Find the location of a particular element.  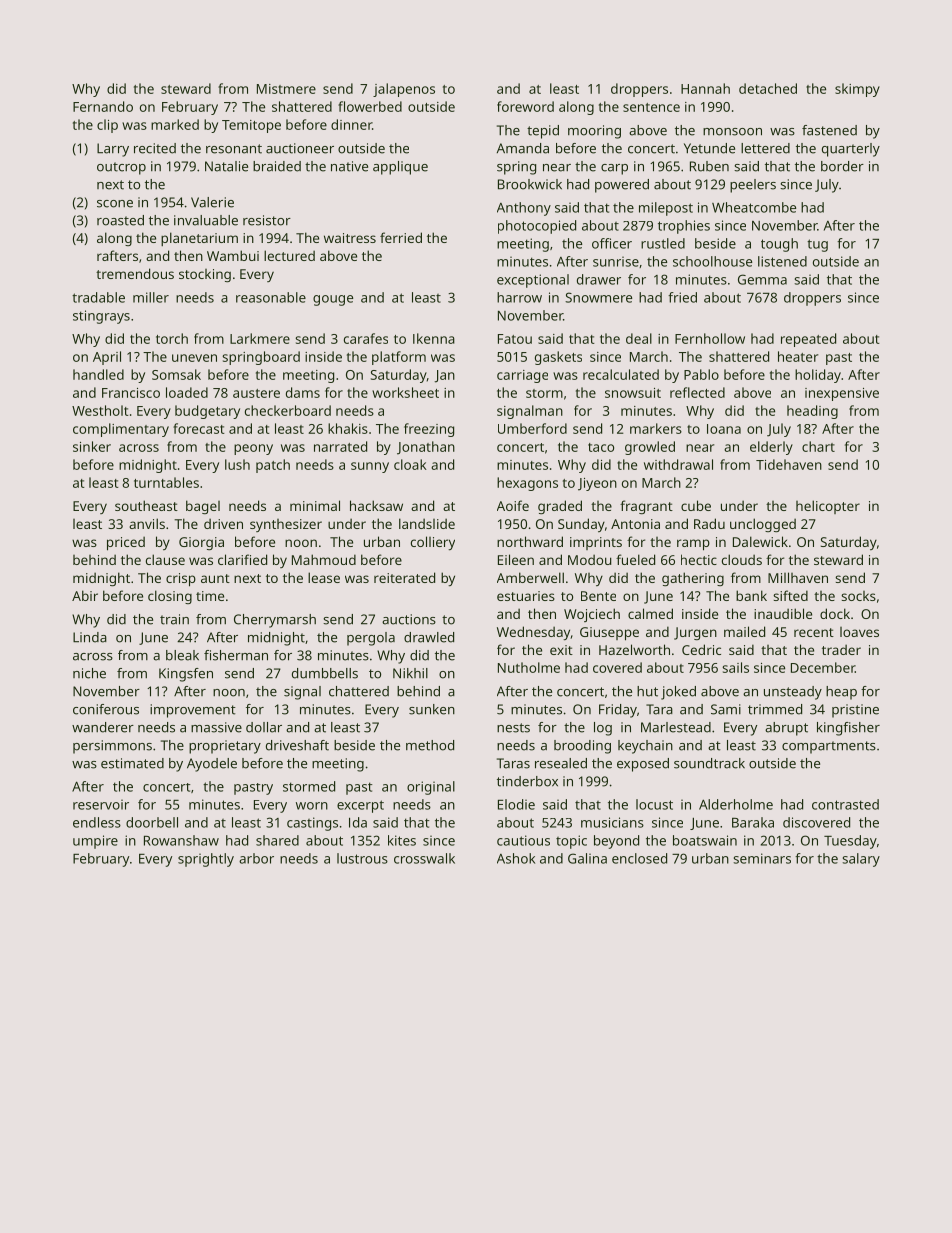

Wambui is located at coordinates (233, 255).
